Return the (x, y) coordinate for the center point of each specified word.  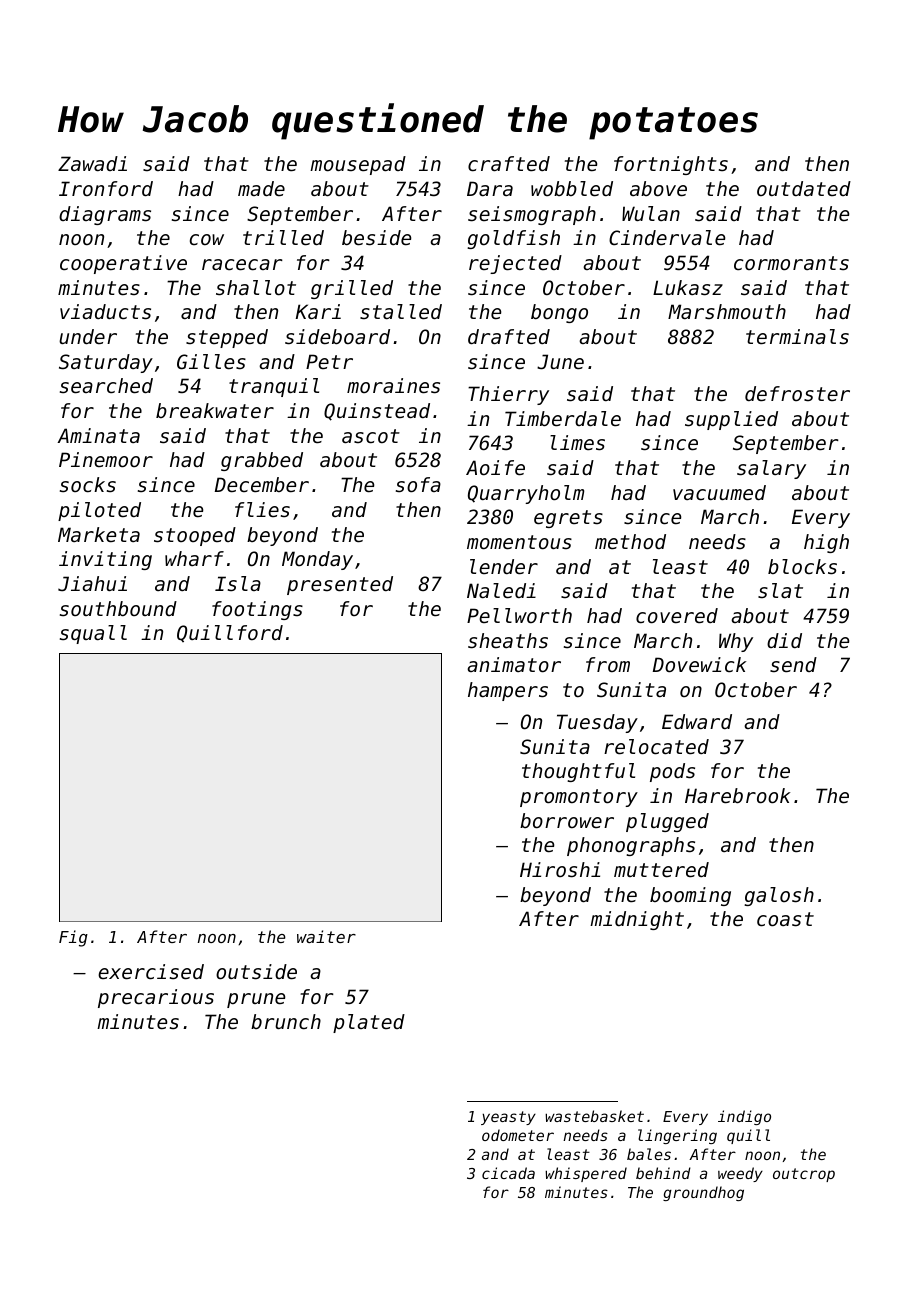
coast (785, 919)
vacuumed (719, 493)
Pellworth (519, 616)
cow (207, 240)
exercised (151, 972)
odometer (518, 1135)
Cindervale (667, 238)
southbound (118, 609)
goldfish (513, 239)
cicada (508, 1173)
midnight (637, 920)
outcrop (804, 1175)
